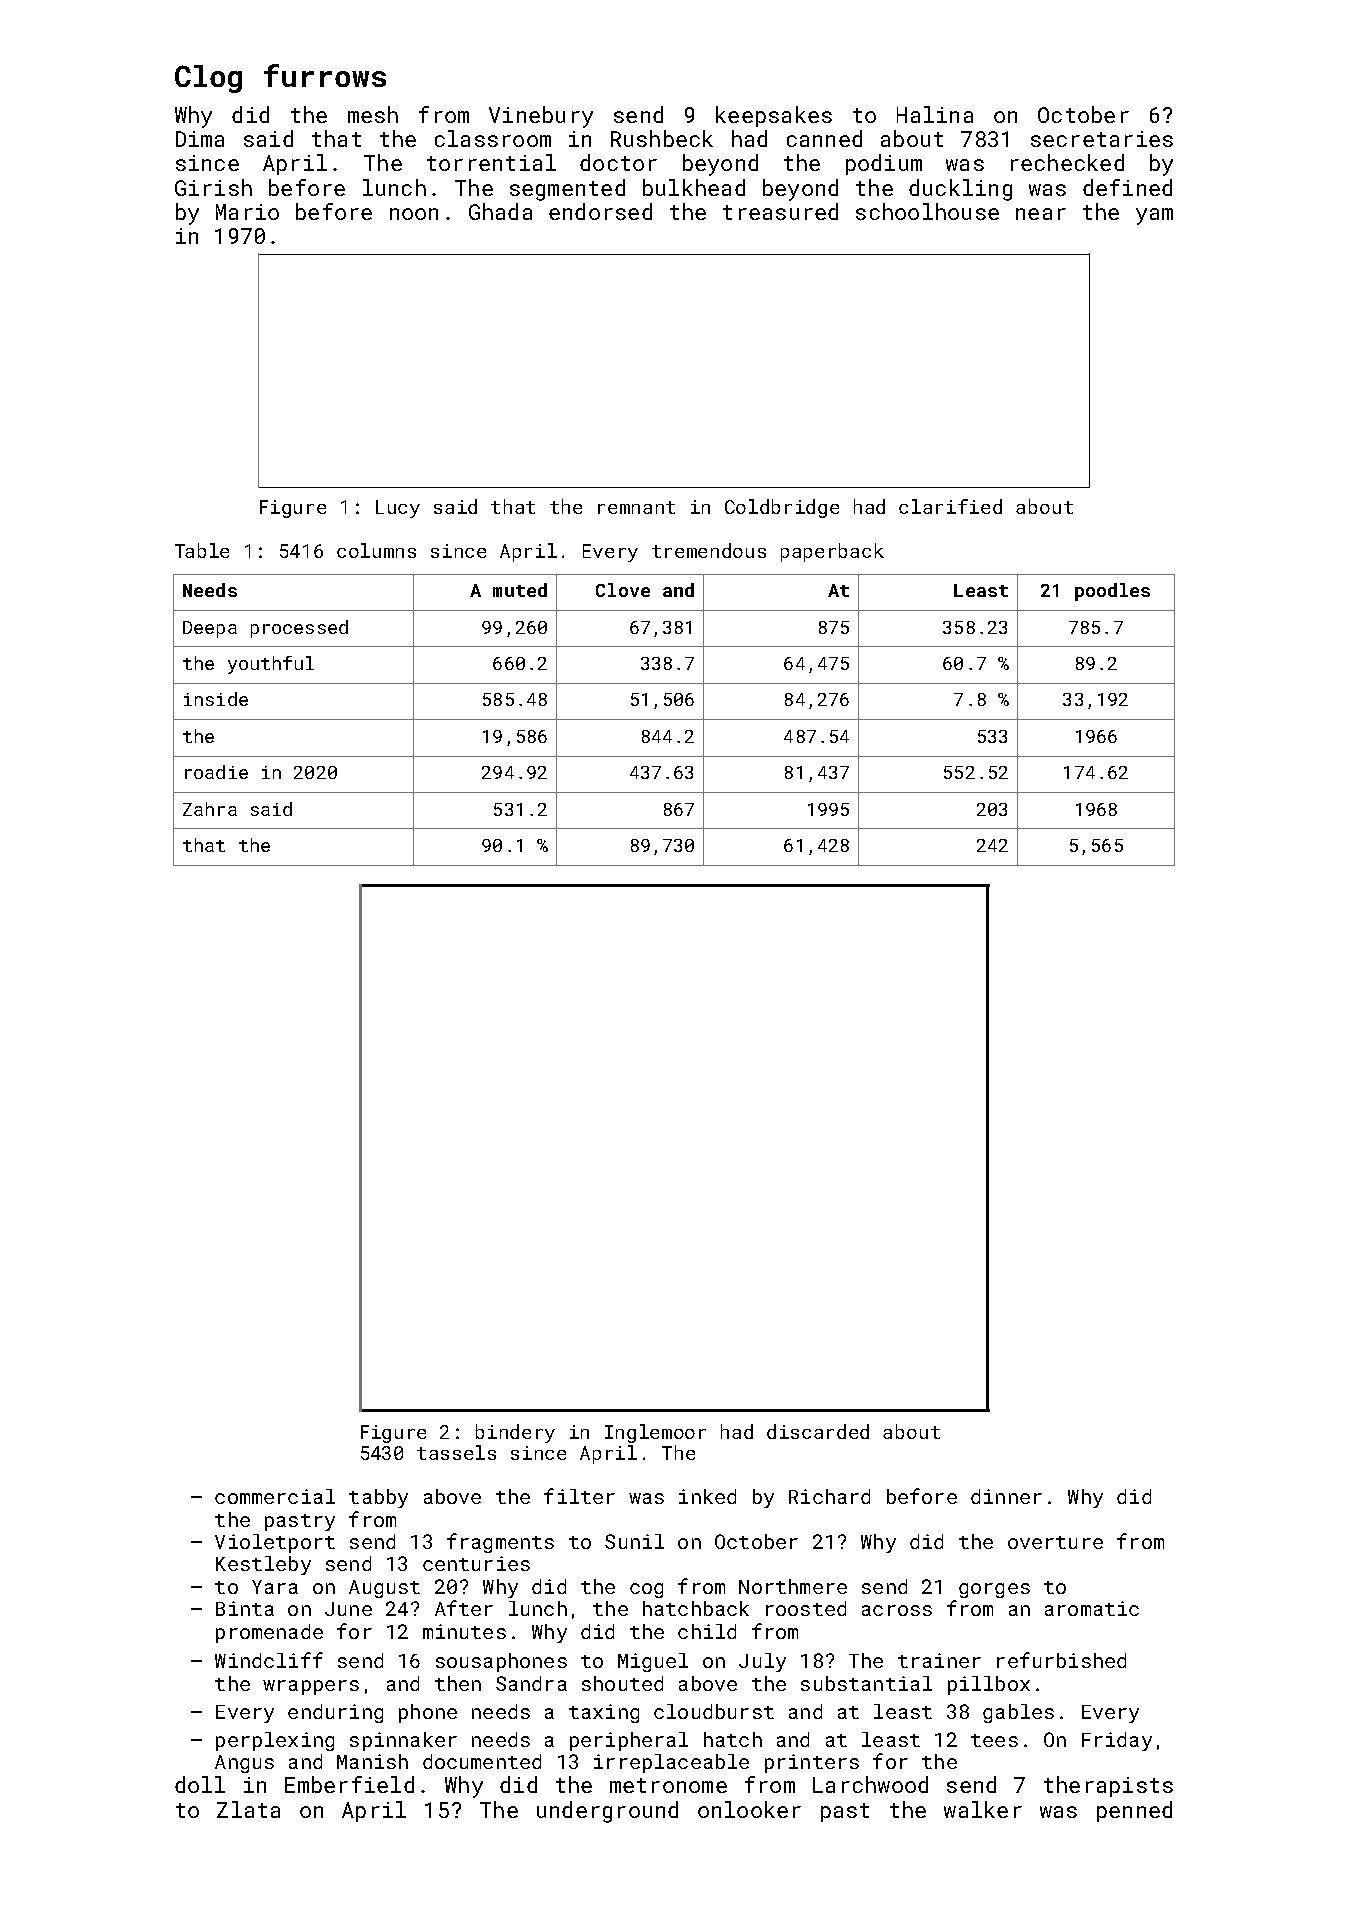 This screenshot has height=1907, width=1348. Describe the element at coordinates (950, 506) in the screenshot. I see `clarified` at that location.
